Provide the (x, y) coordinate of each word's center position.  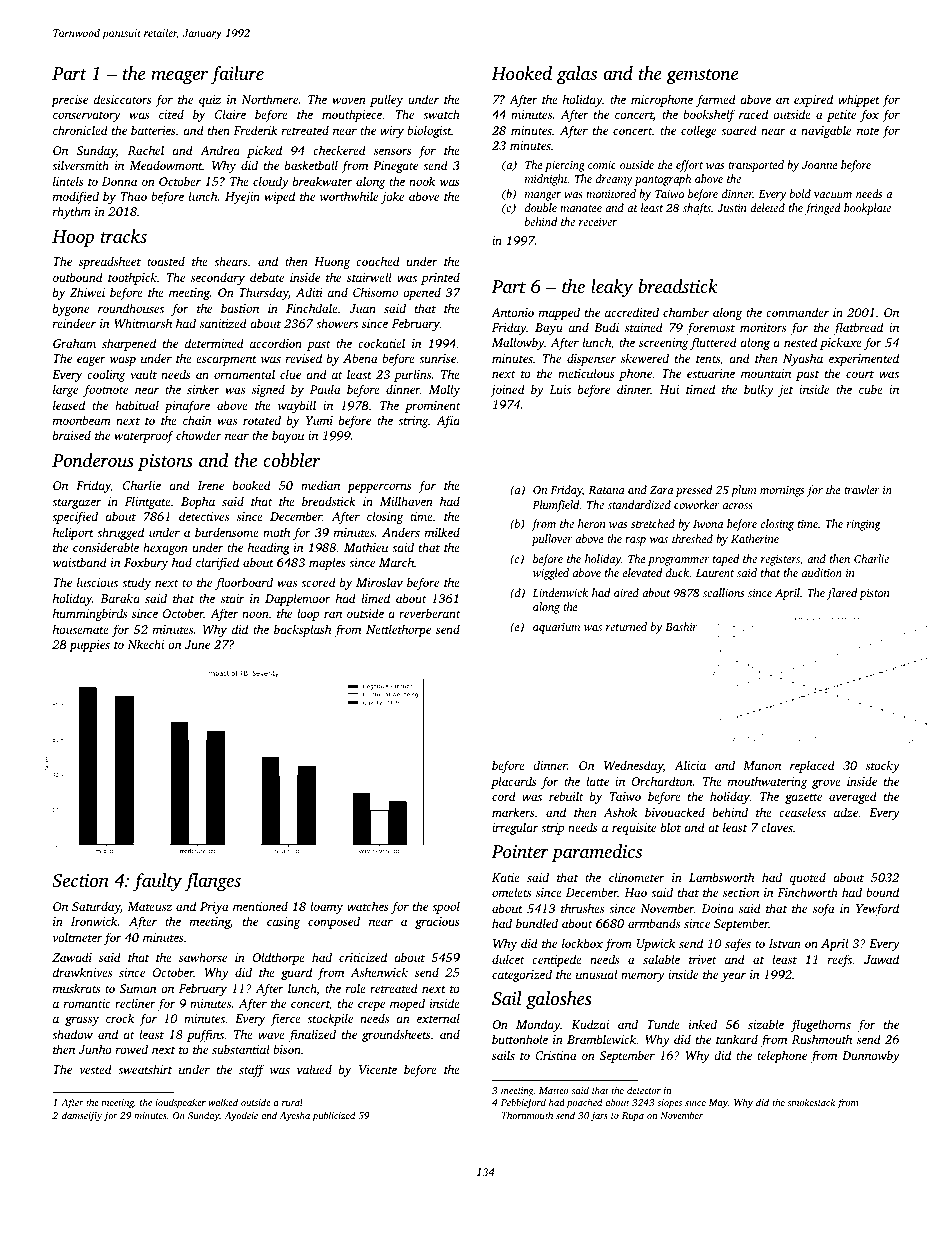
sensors (393, 151)
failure (237, 75)
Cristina (556, 1055)
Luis (560, 389)
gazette (803, 798)
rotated (262, 420)
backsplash (302, 630)
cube (871, 389)
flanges (212, 882)
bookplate (867, 209)
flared (842, 594)
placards (514, 782)
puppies (89, 646)
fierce (285, 1019)
